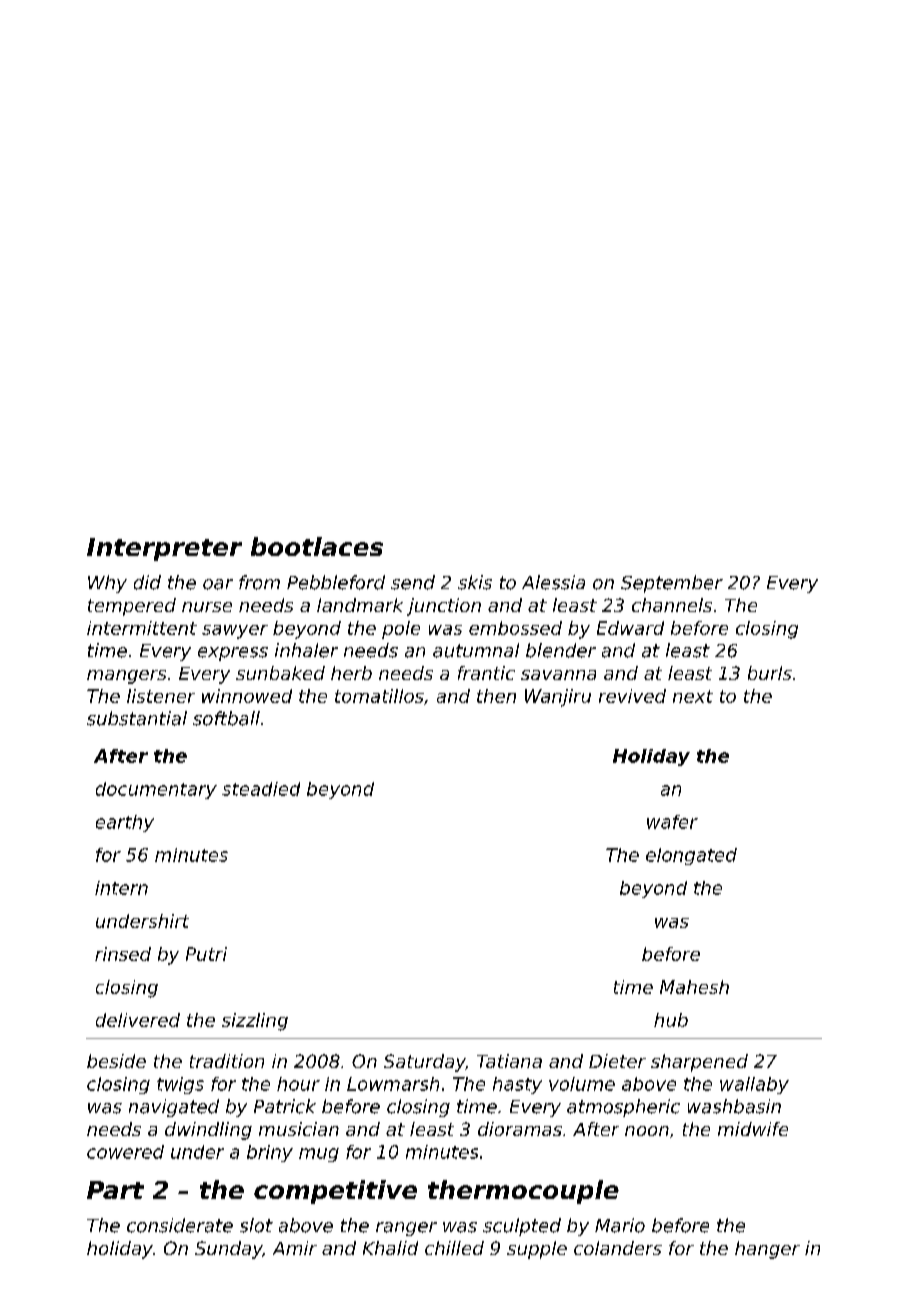 The height and width of the document is (1316, 908). I want to click on Sunday, so click(228, 1250).
